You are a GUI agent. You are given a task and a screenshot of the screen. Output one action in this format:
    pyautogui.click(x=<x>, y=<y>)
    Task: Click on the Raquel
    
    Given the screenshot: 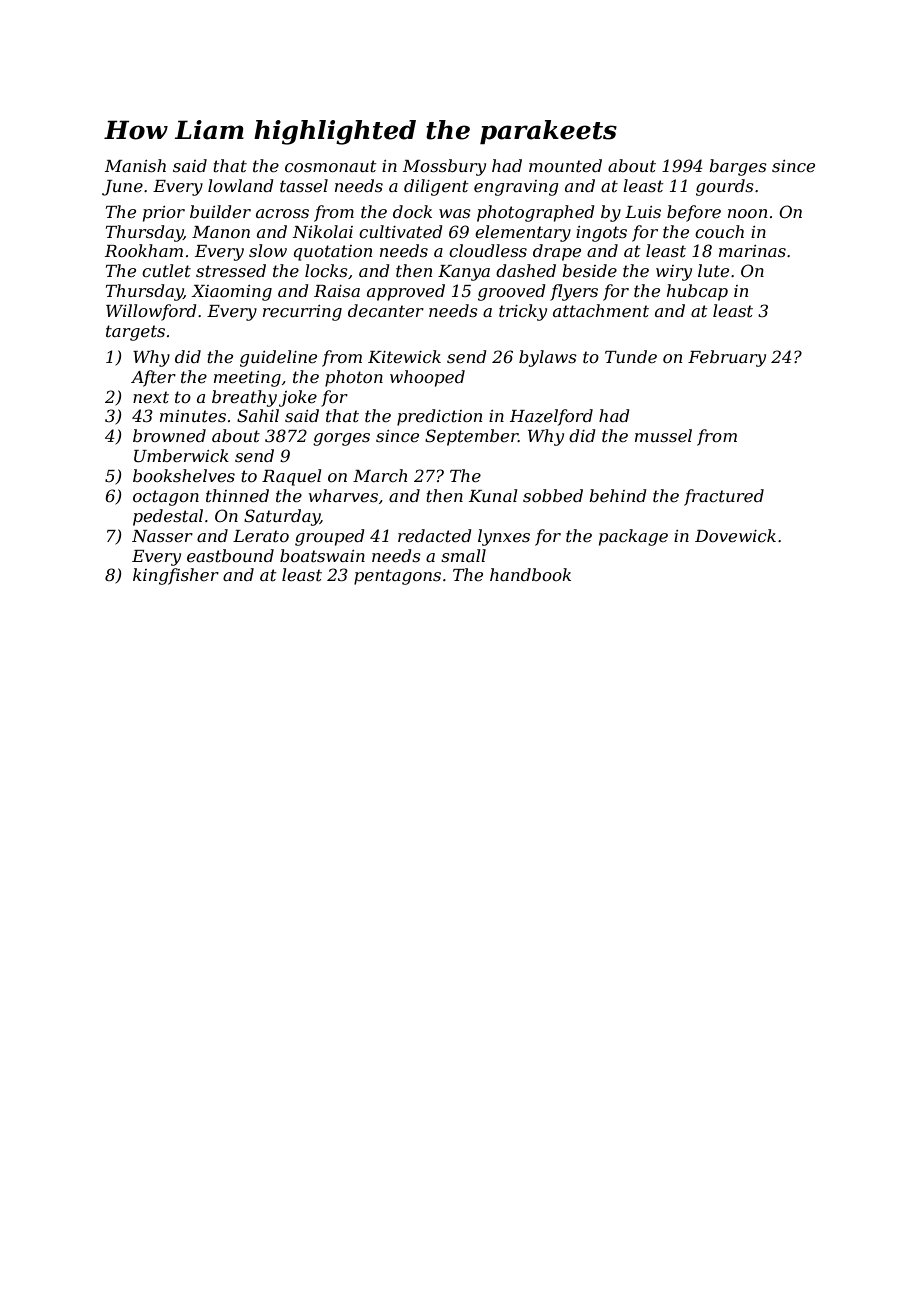 What is the action you would take?
    pyautogui.click(x=291, y=477)
